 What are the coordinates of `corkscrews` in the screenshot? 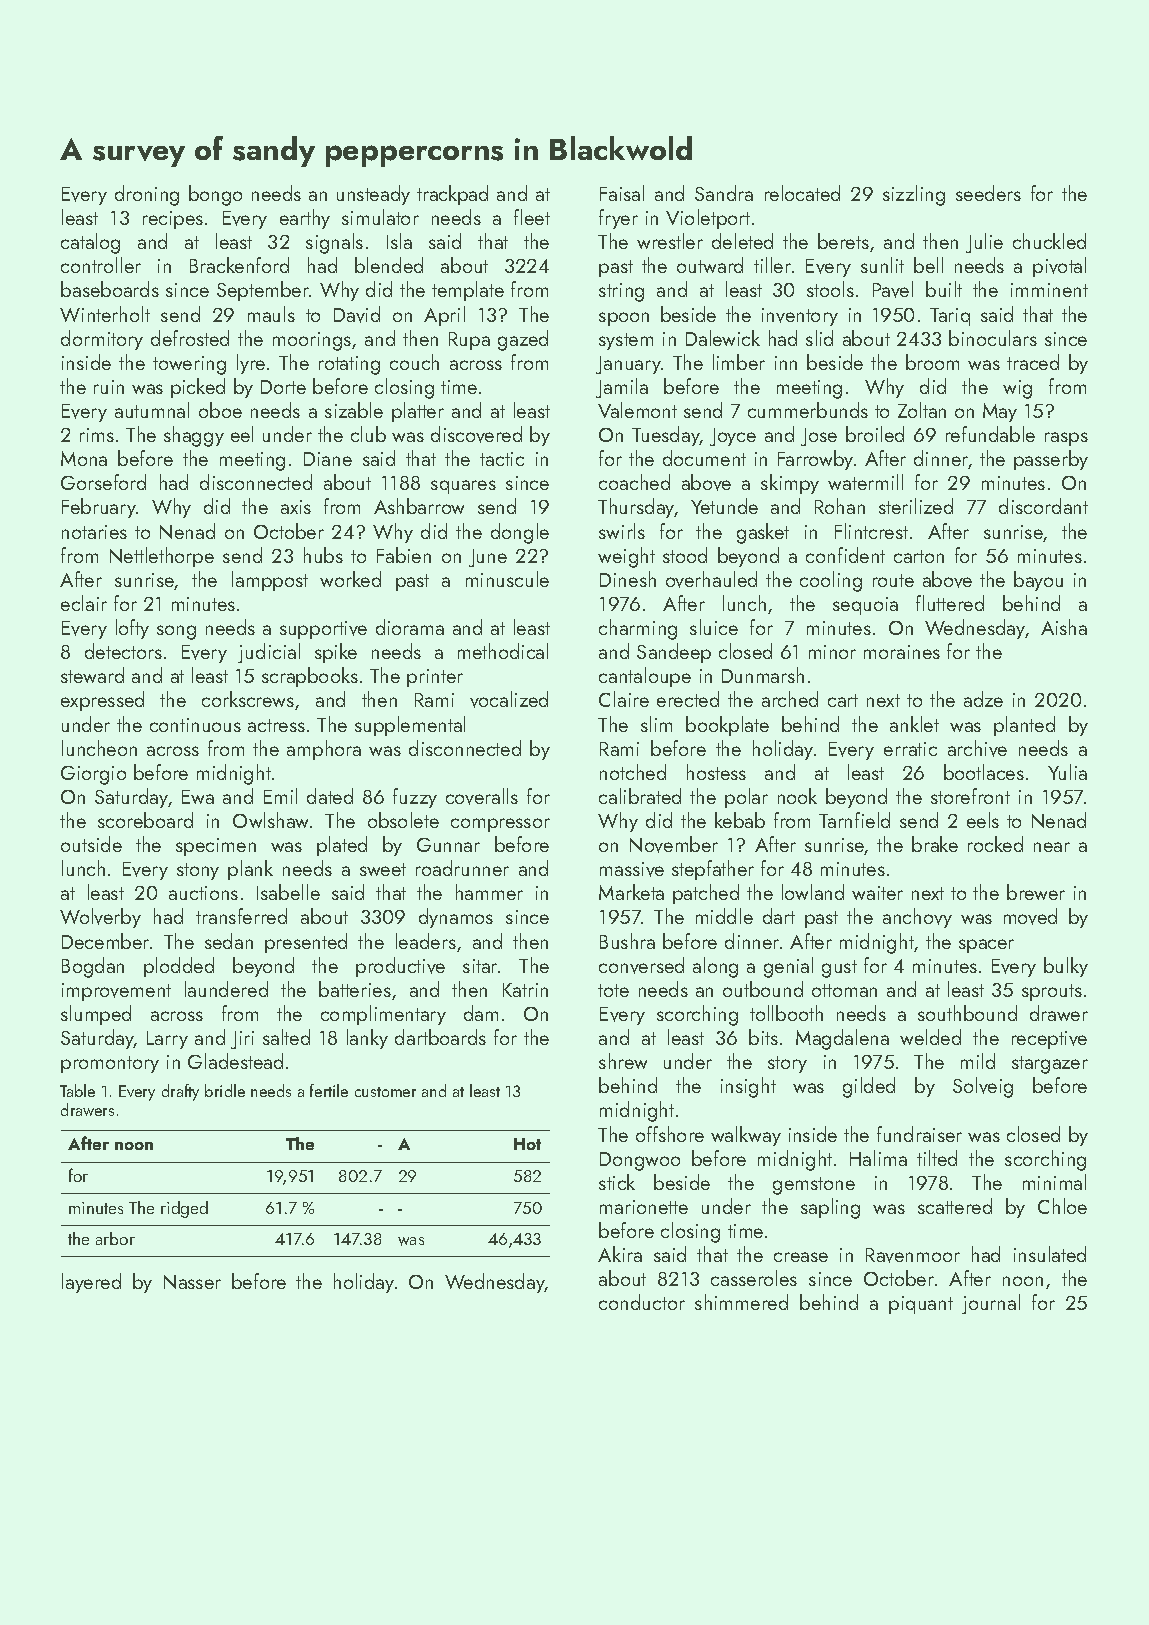 It's located at (248, 699).
